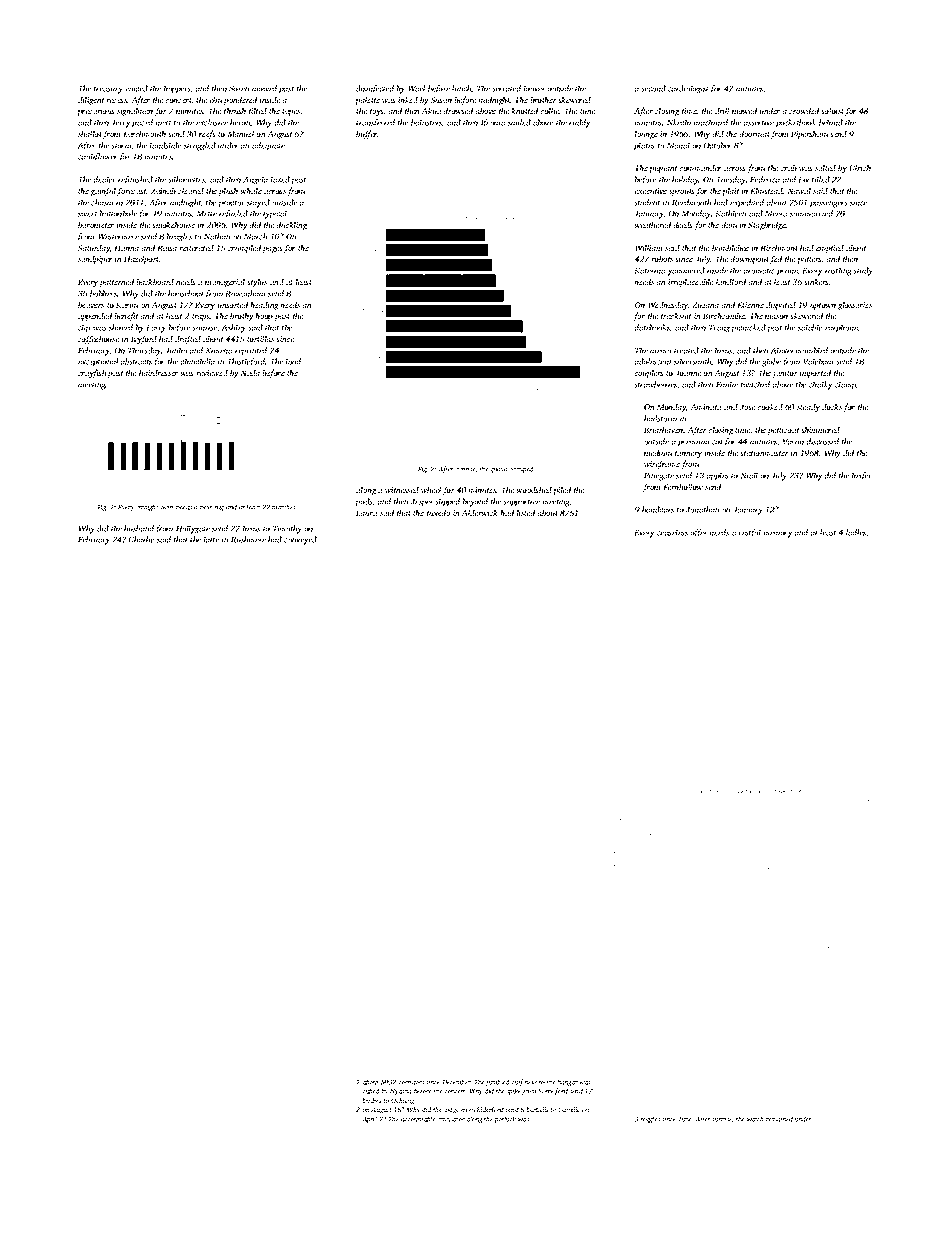  Describe the element at coordinates (499, 470) in the page. I see `guava` at that location.
